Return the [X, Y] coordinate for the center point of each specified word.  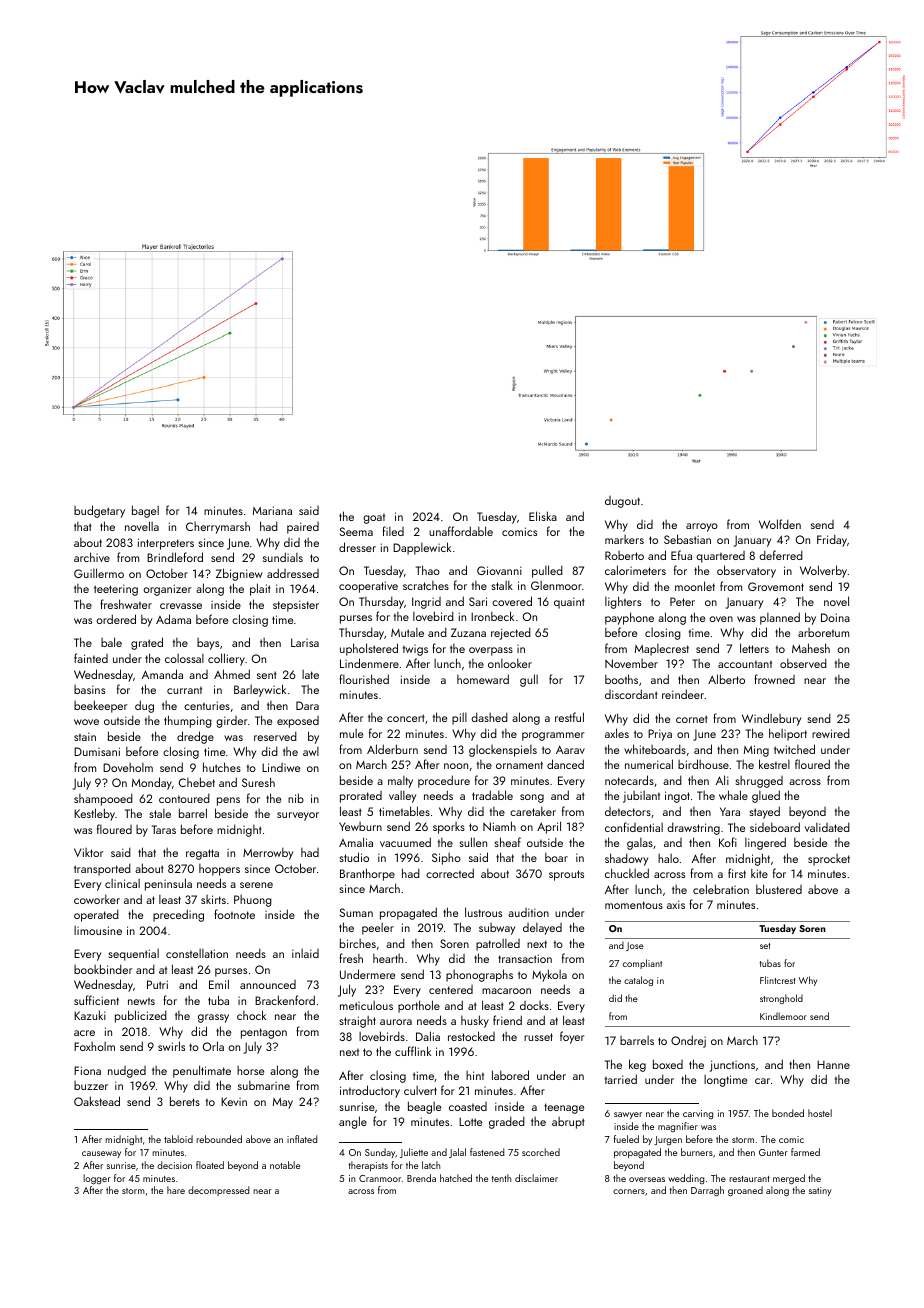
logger [97, 1179]
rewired [831, 733]
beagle [424, 1107]
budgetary [99, 511]
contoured [184, 798]
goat [374, 518]
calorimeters [635, 570]
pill [459, 719]
